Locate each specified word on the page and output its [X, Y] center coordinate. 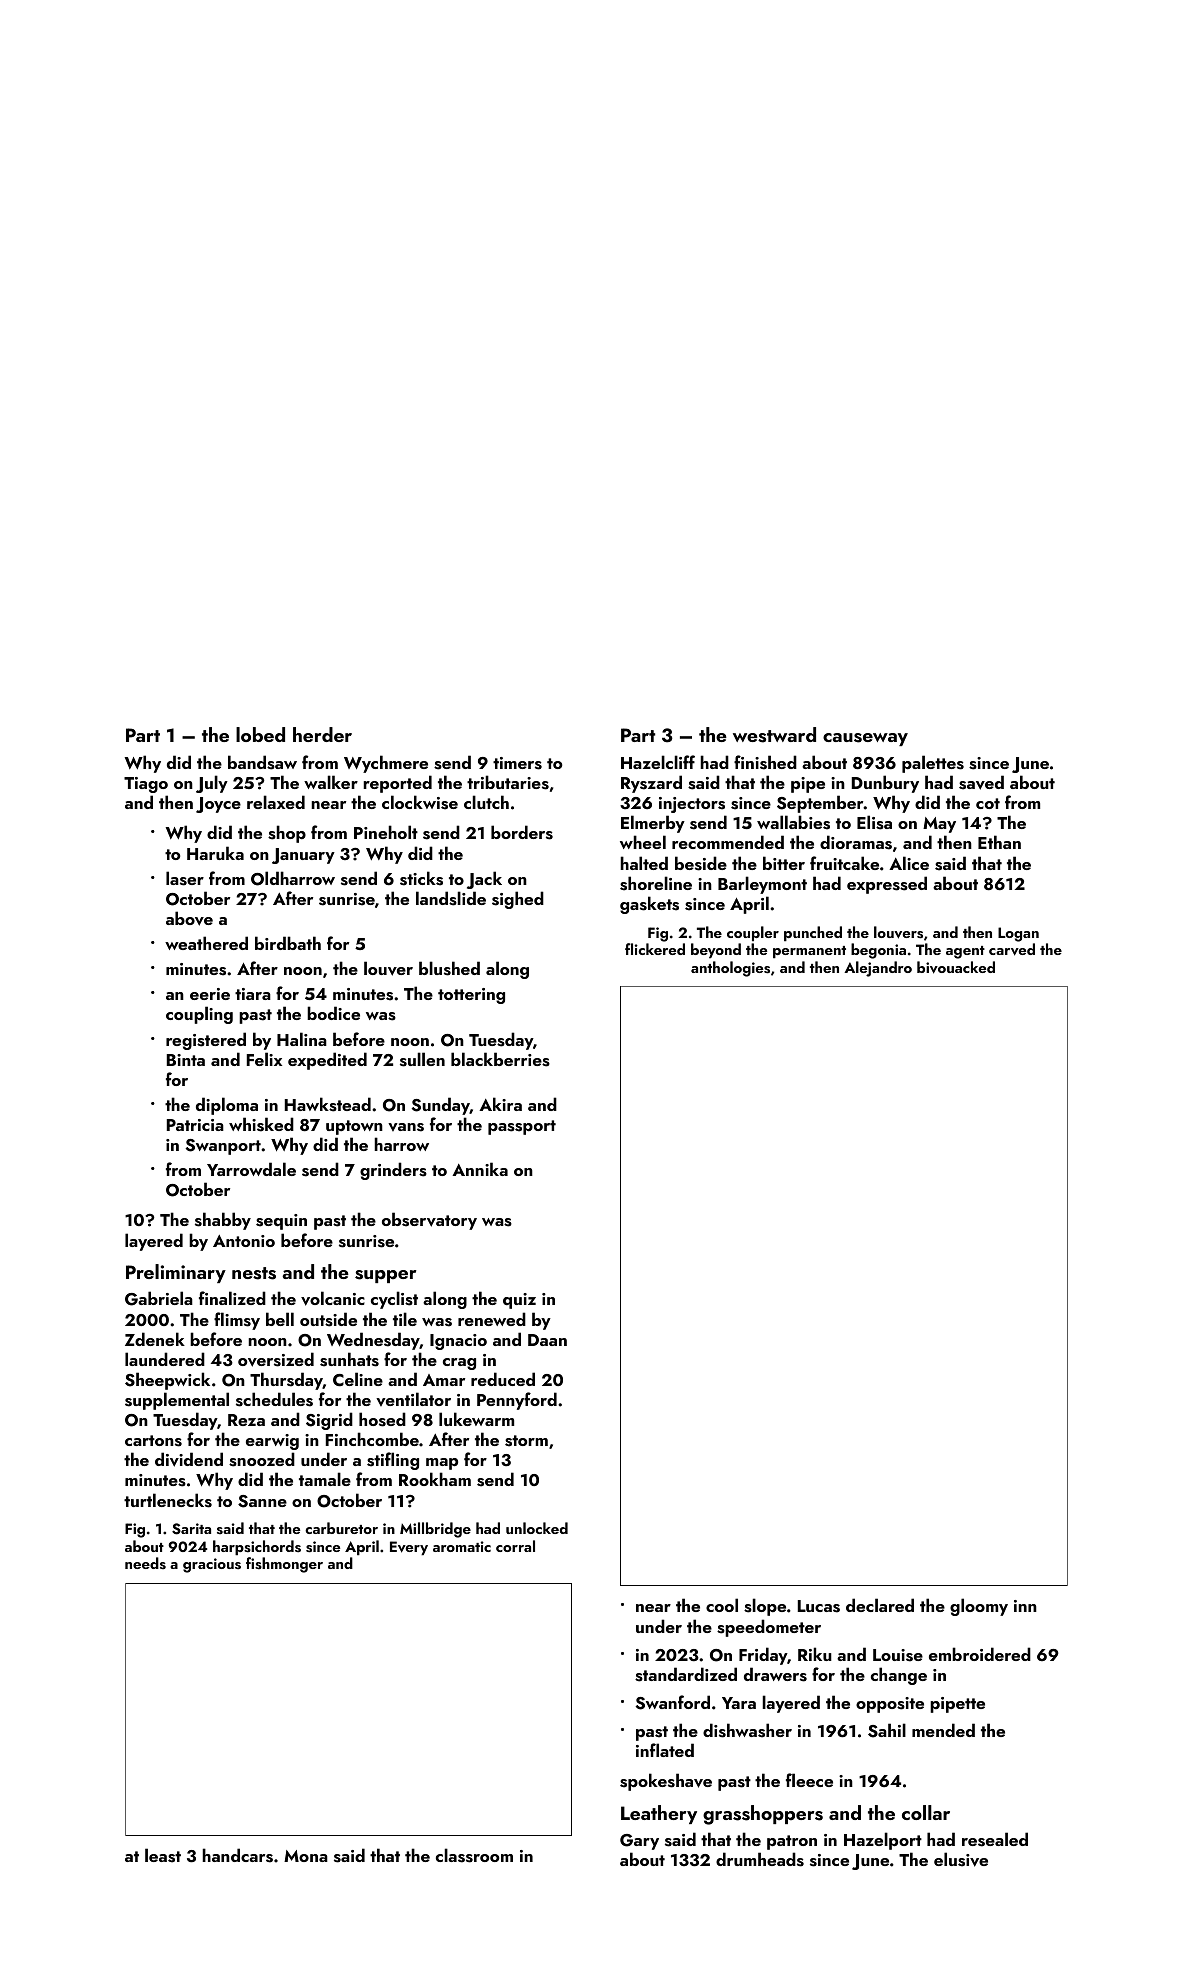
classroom [474, 1855]
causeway [865, 739]
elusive [961, 1859]
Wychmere [386, 764]
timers [517, 763]
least [163, 1855]
